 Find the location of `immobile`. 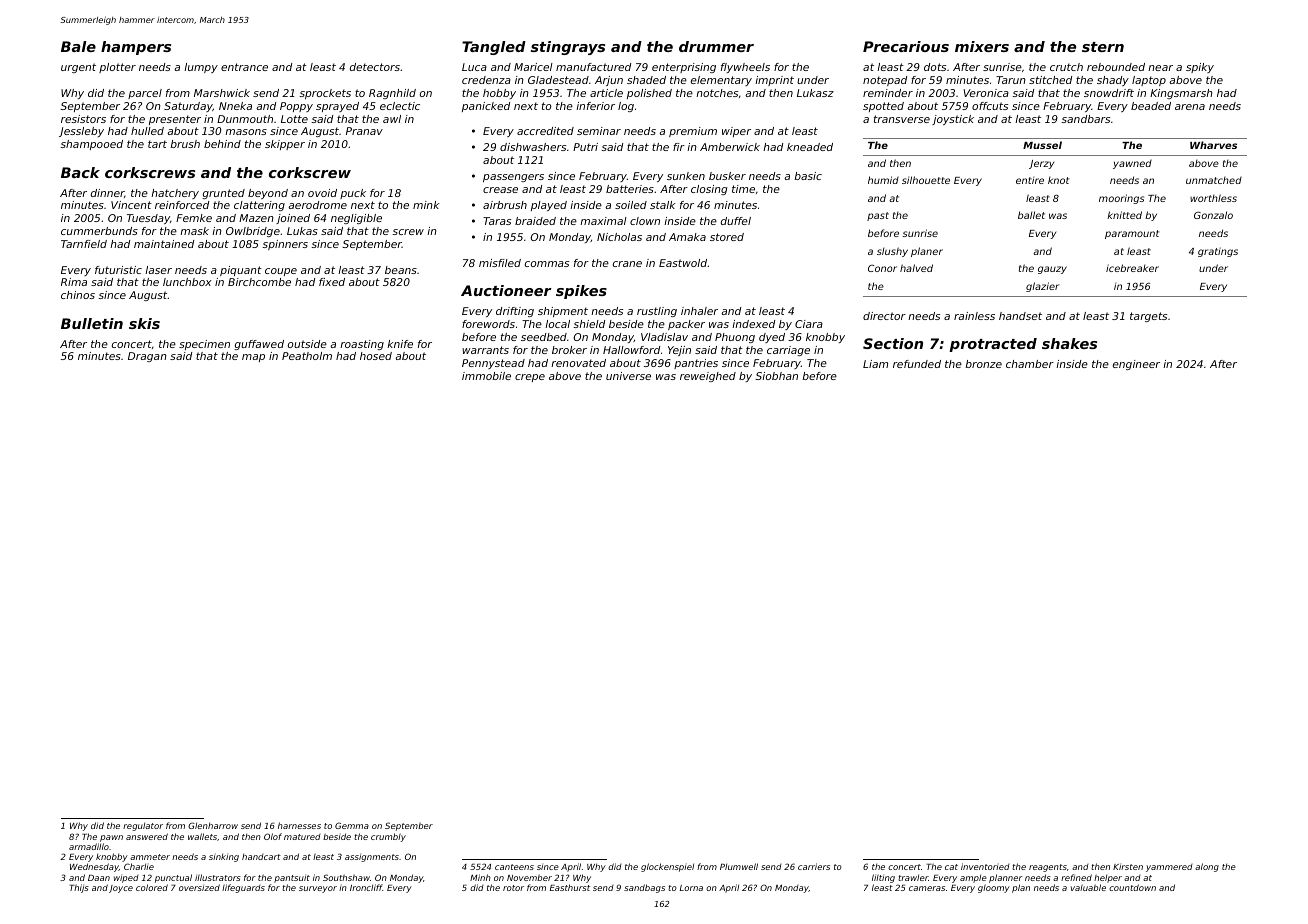

immobile is located at coordinates (486, 376).
